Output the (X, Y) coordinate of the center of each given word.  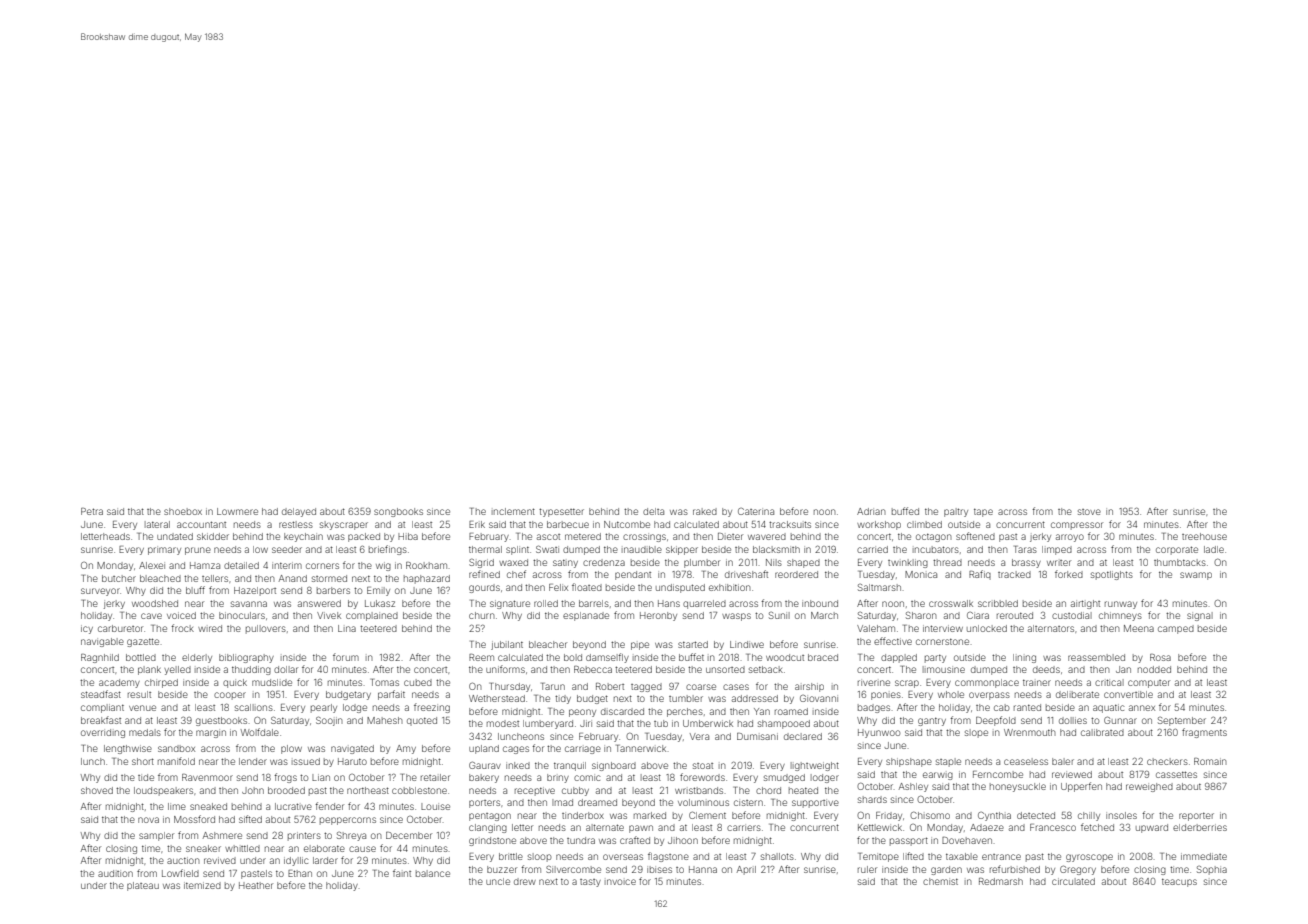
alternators (1051, 628)
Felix (558, 587)
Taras (1025, 549)
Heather (256, 885)
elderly (197, 658)
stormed (329, 578)
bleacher (548, 644)
